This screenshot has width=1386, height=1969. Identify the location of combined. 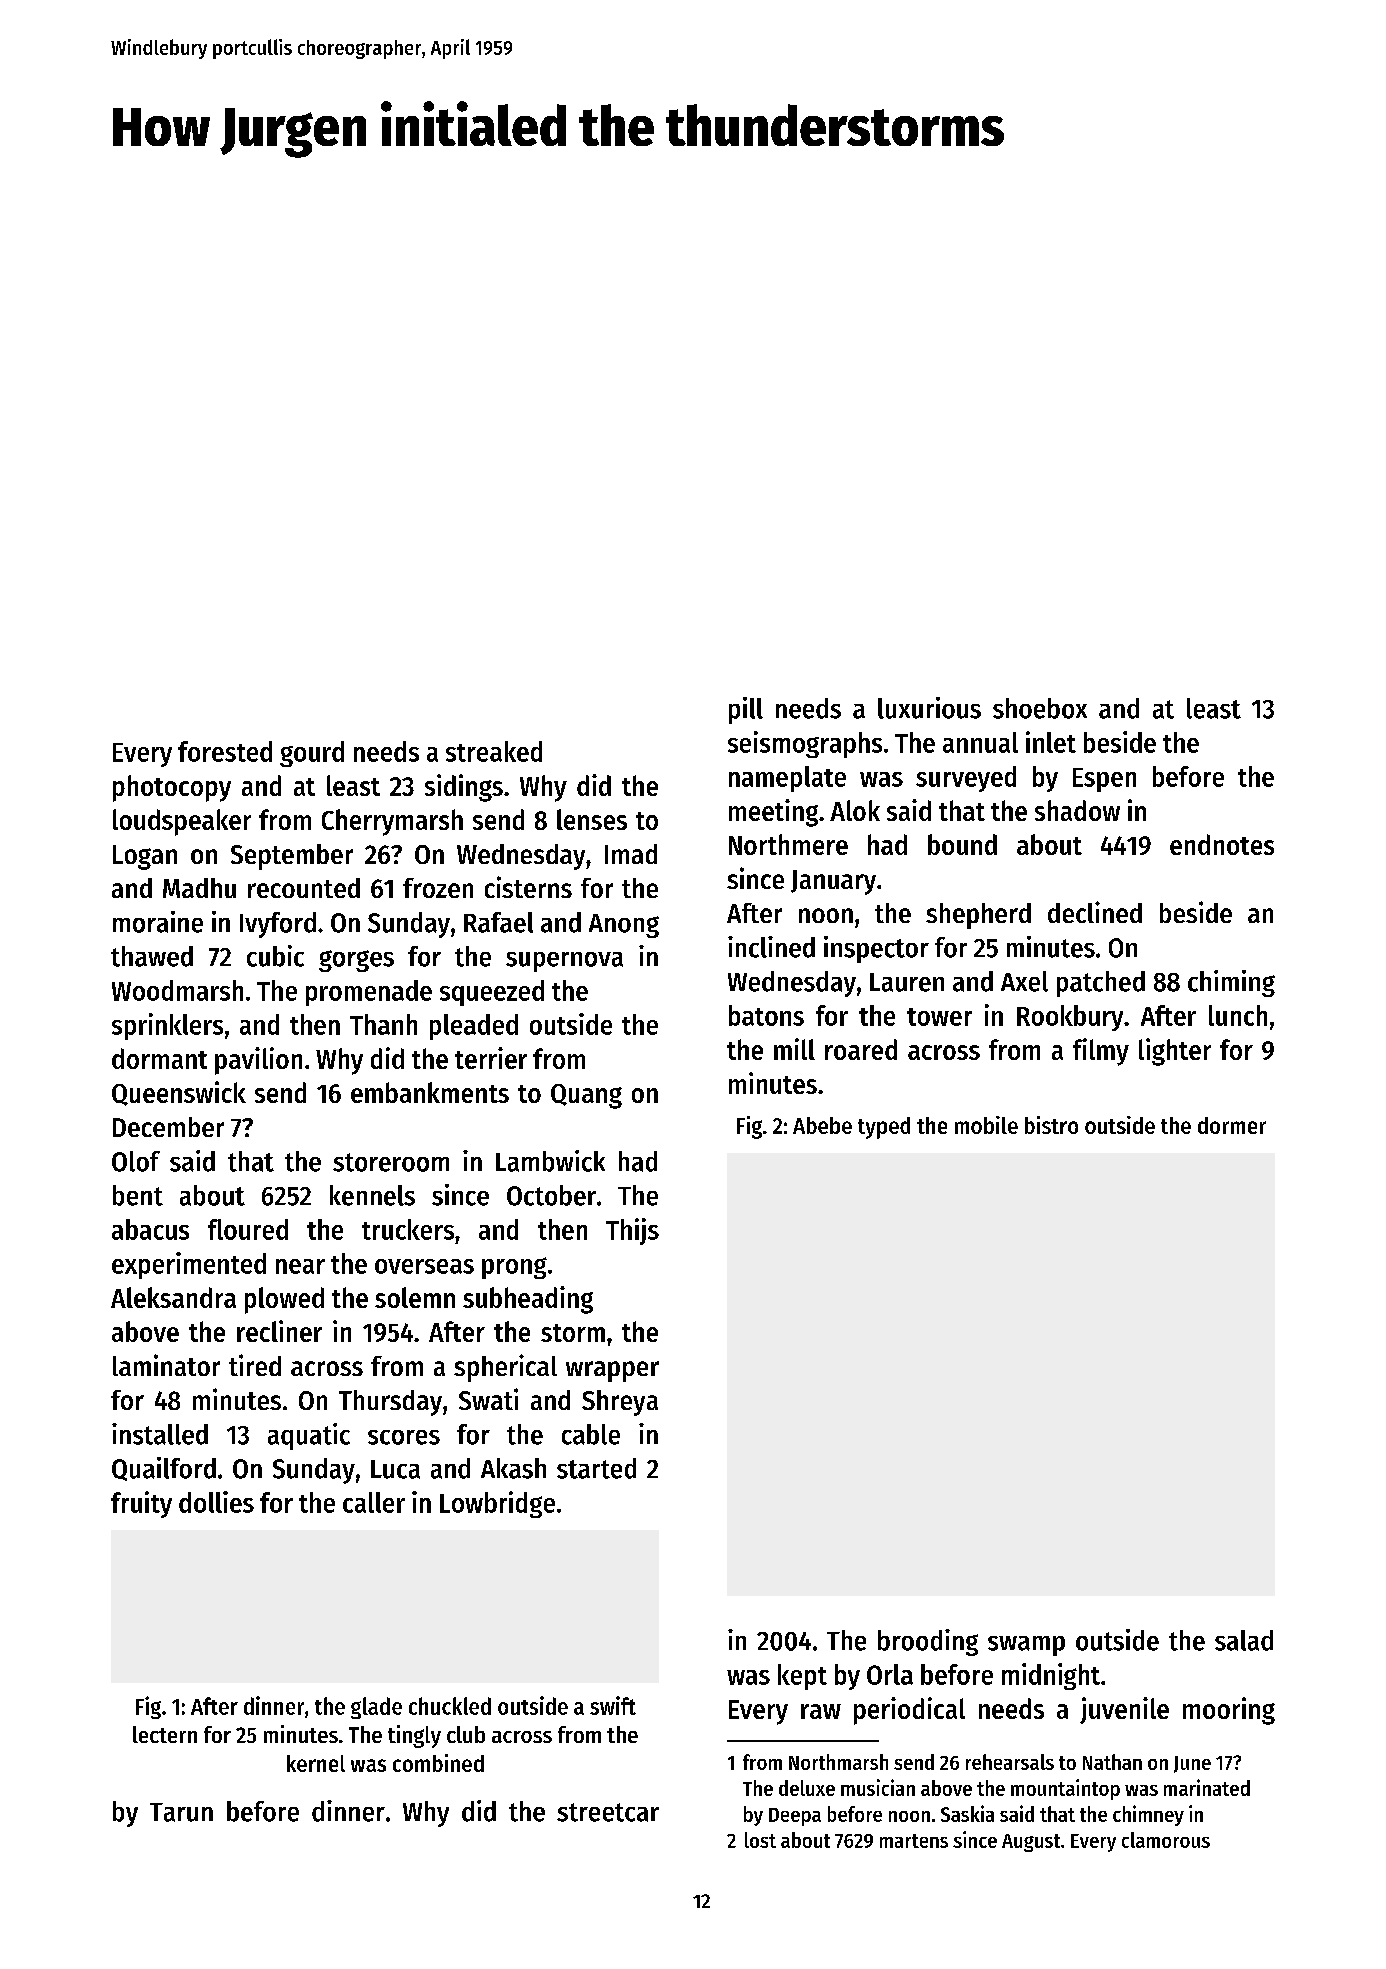
(438, 1763).
